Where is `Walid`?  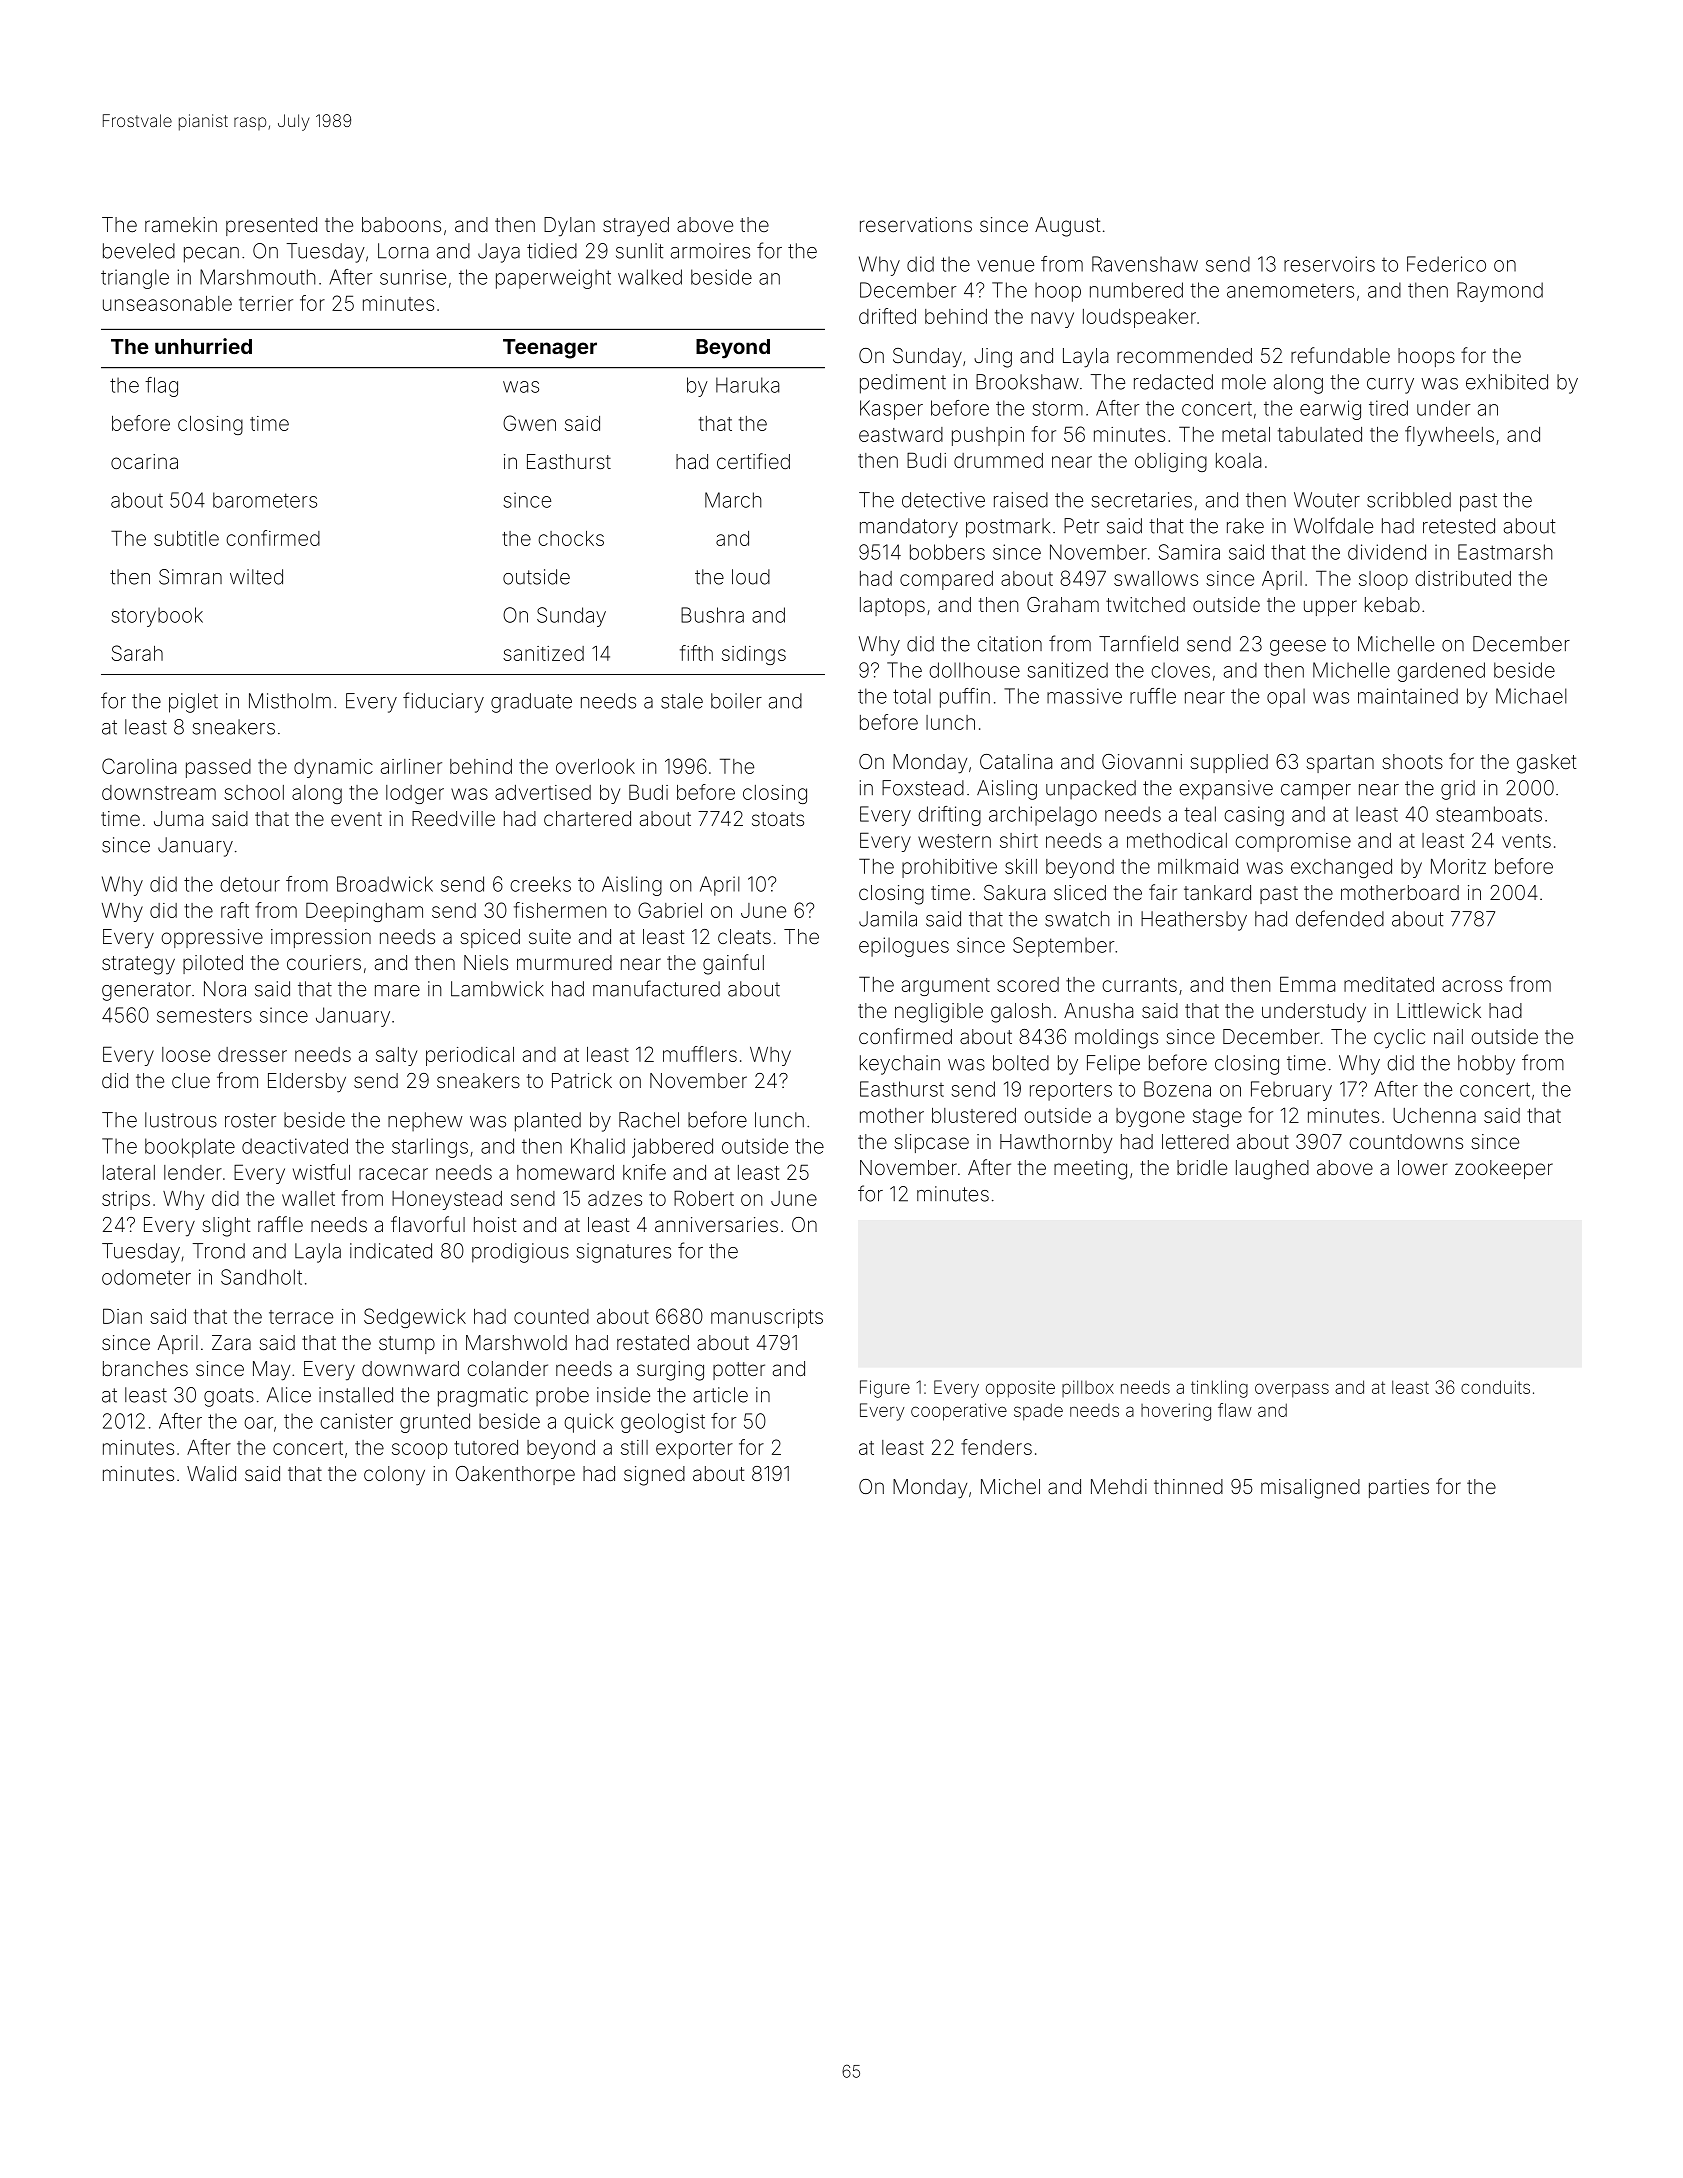 Walid is located at coordinates (211, 1473).
